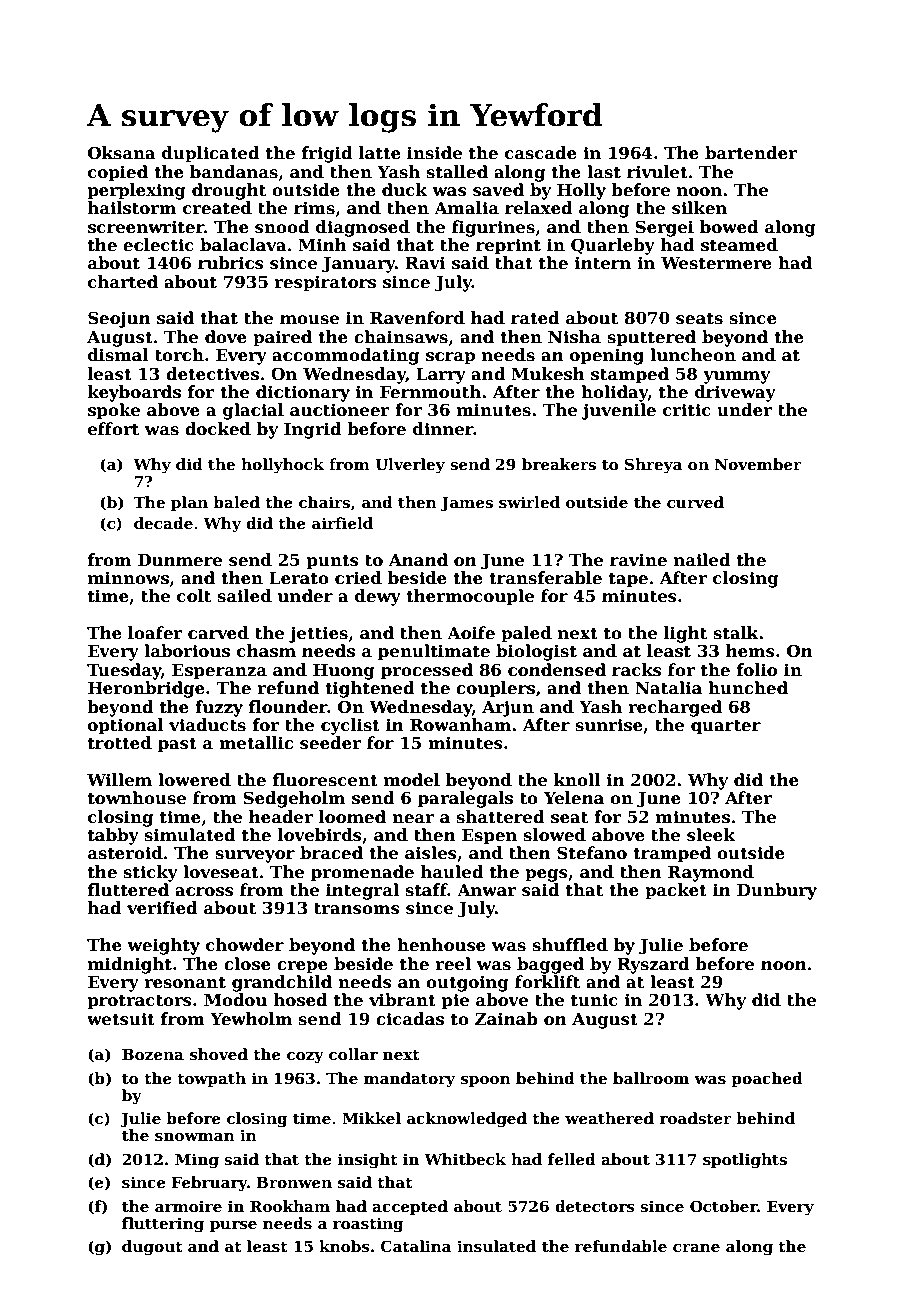 The image size is (908, 1316). Describe the element at coordinates (234, 172) in the page. I see `bandanas` at that location.
